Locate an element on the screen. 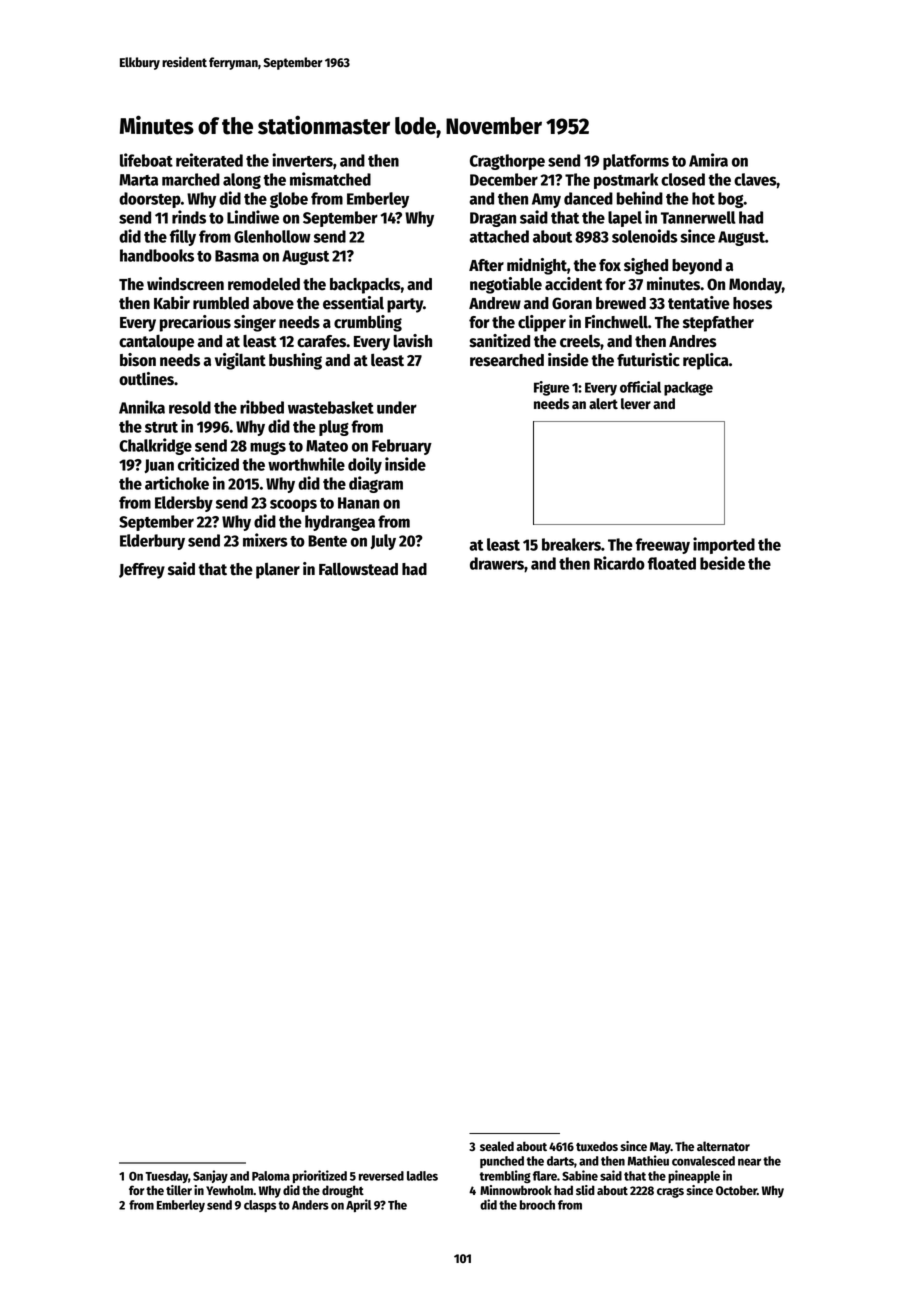  Sanjay is located at coordinates (210, 1176).
